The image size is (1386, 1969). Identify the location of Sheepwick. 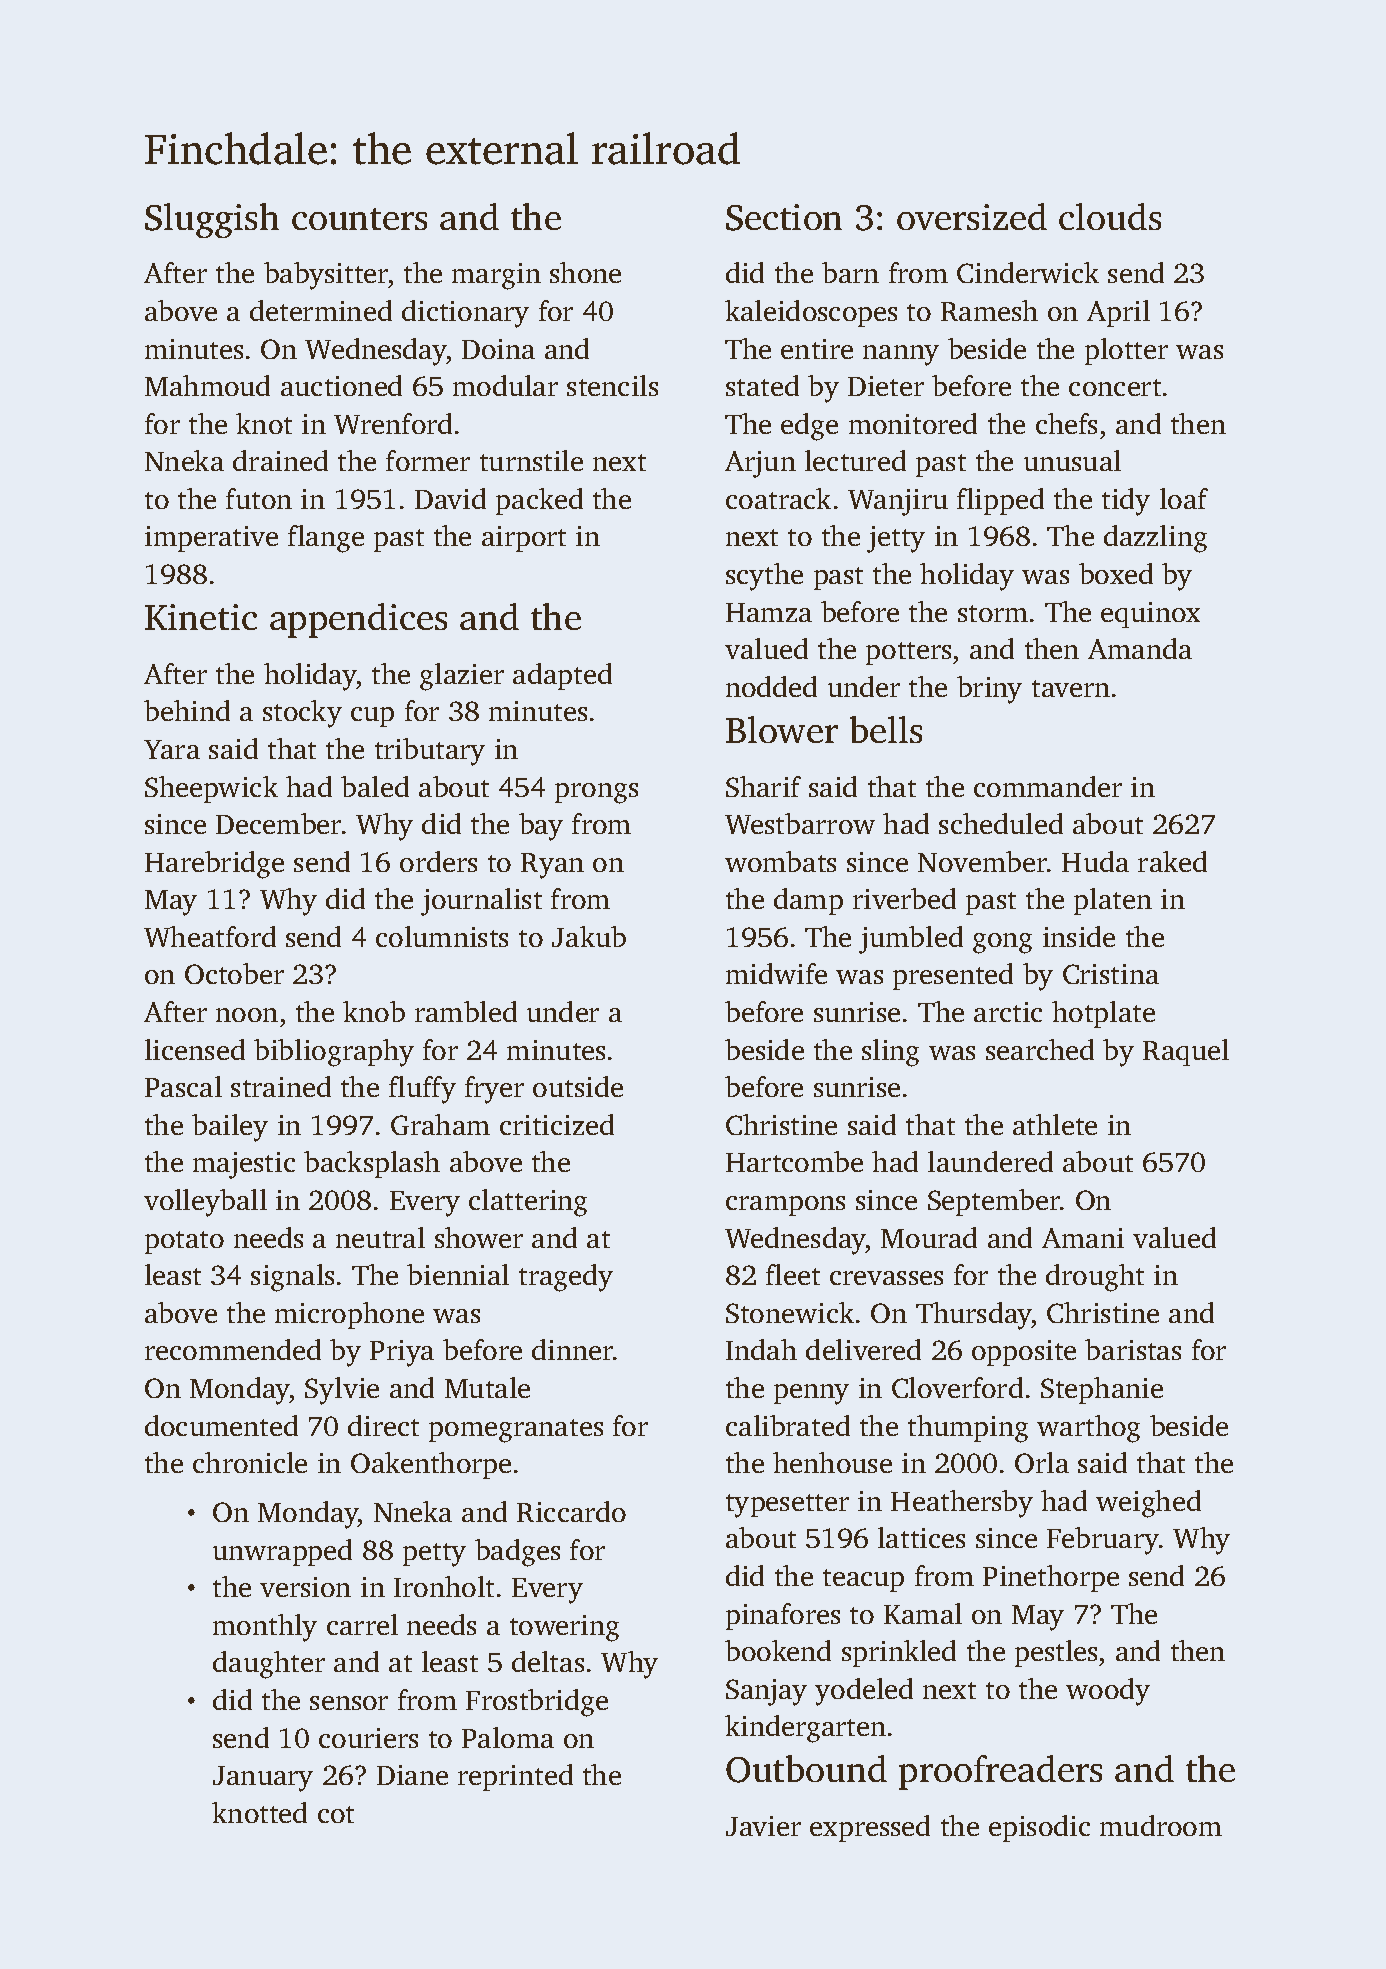
(211, 789).
